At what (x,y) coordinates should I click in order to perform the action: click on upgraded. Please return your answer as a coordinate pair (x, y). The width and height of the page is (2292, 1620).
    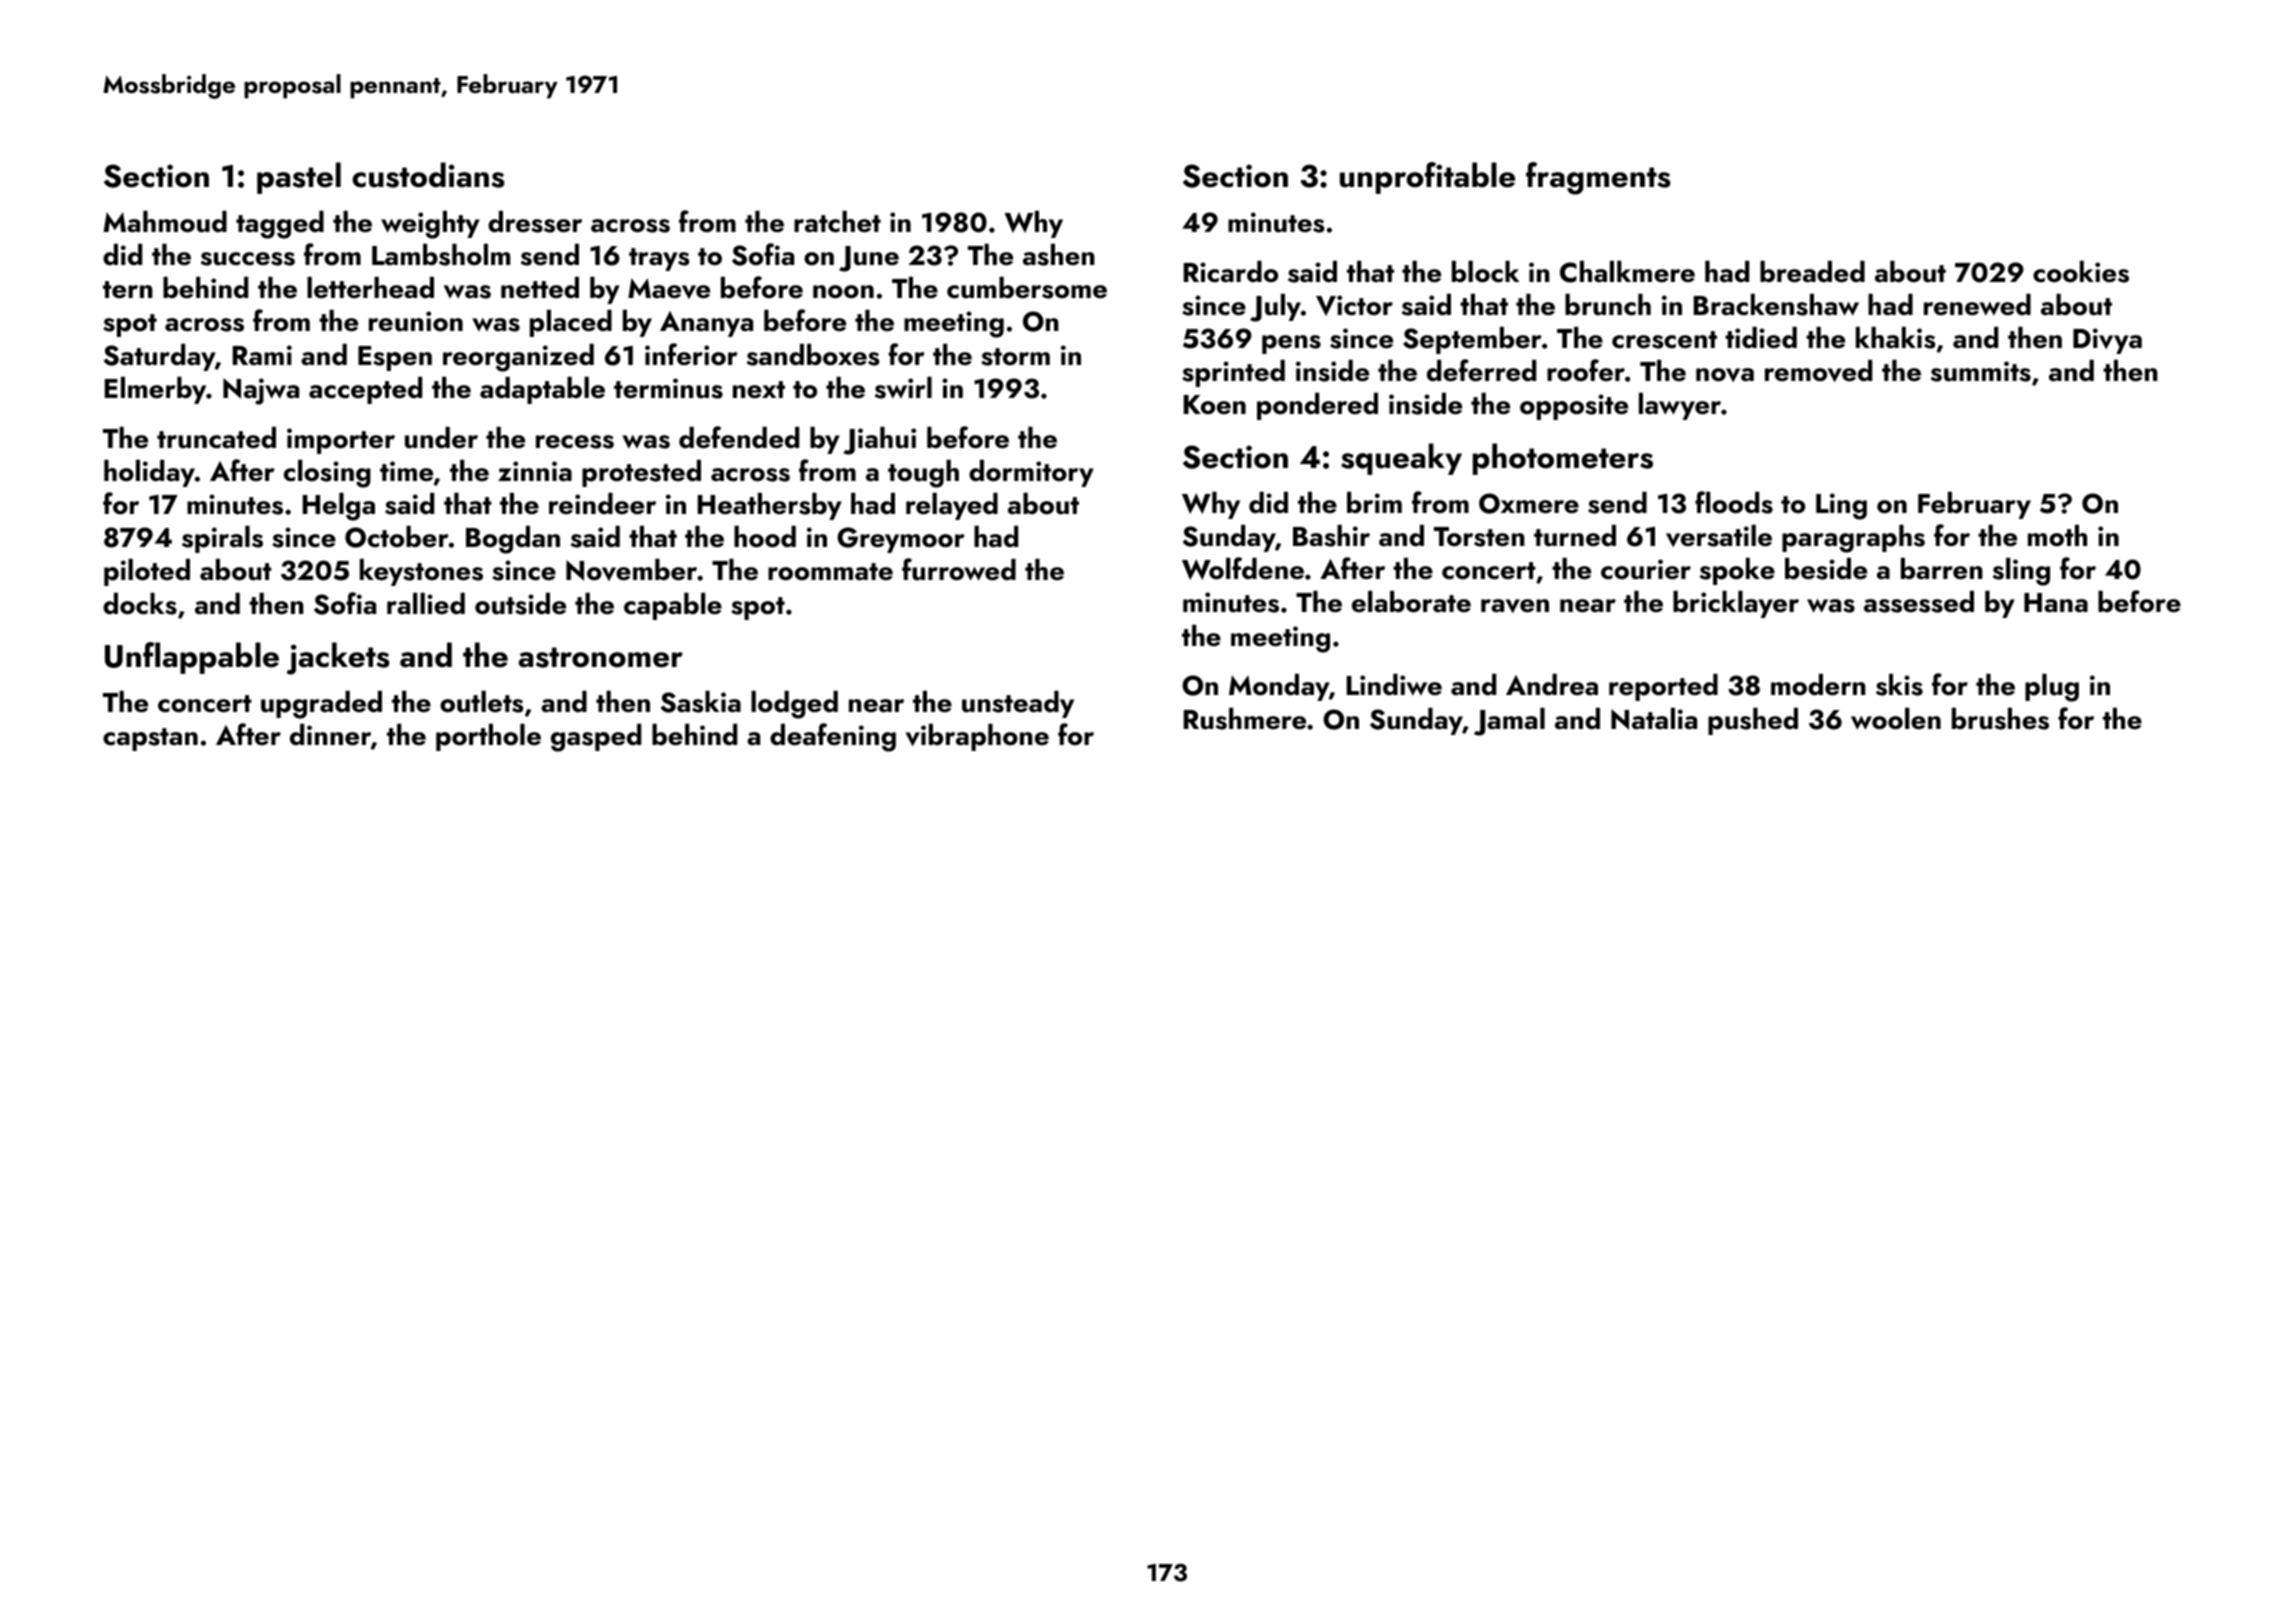
    Looking at the image, I should click on (321, 705).
